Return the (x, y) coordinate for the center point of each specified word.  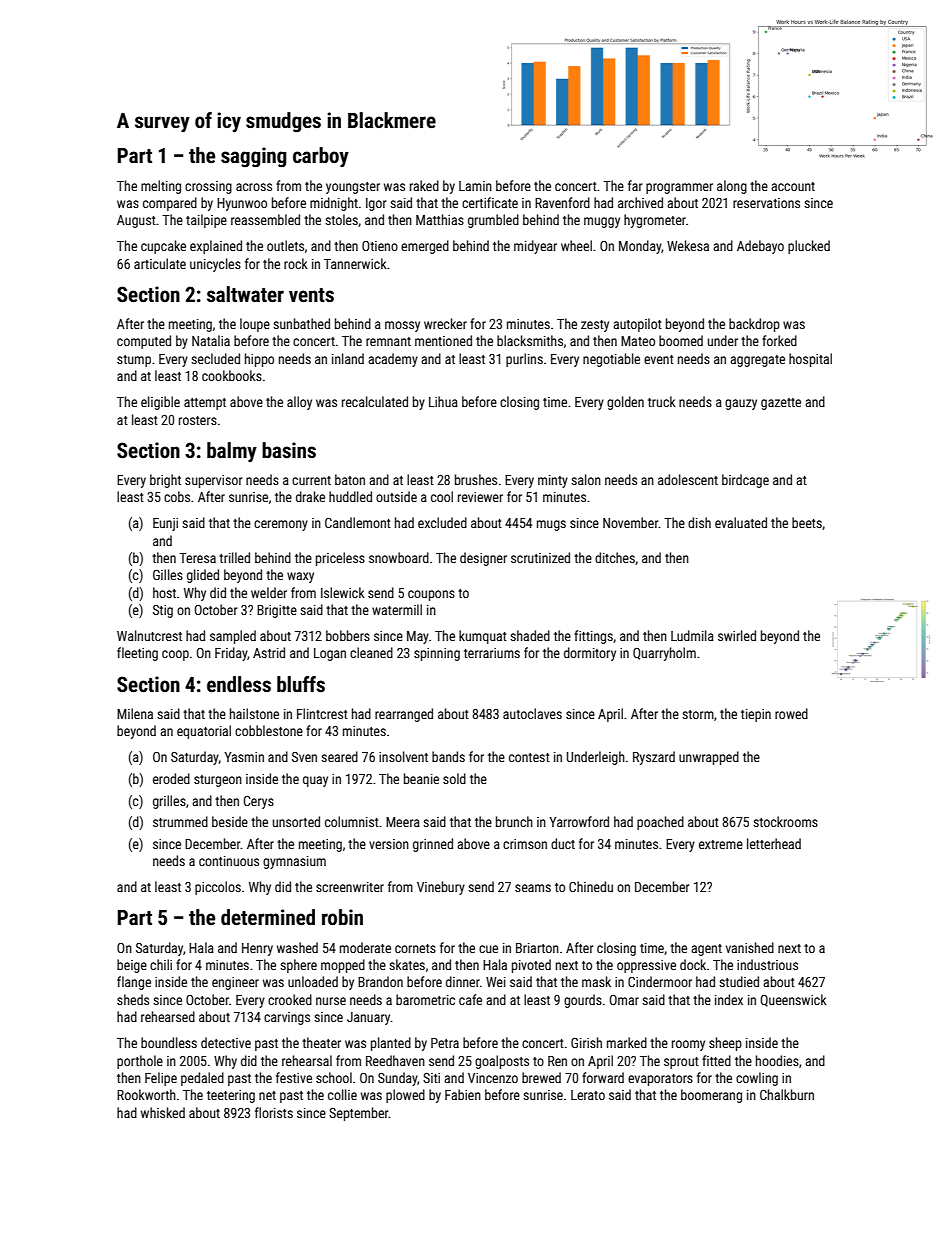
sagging (254, 157)
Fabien (463, 1094)
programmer (679, 188)
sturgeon (218, 781)
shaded (530, 635)
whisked (163, 1112)
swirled (737, 635)
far (635, 185)
